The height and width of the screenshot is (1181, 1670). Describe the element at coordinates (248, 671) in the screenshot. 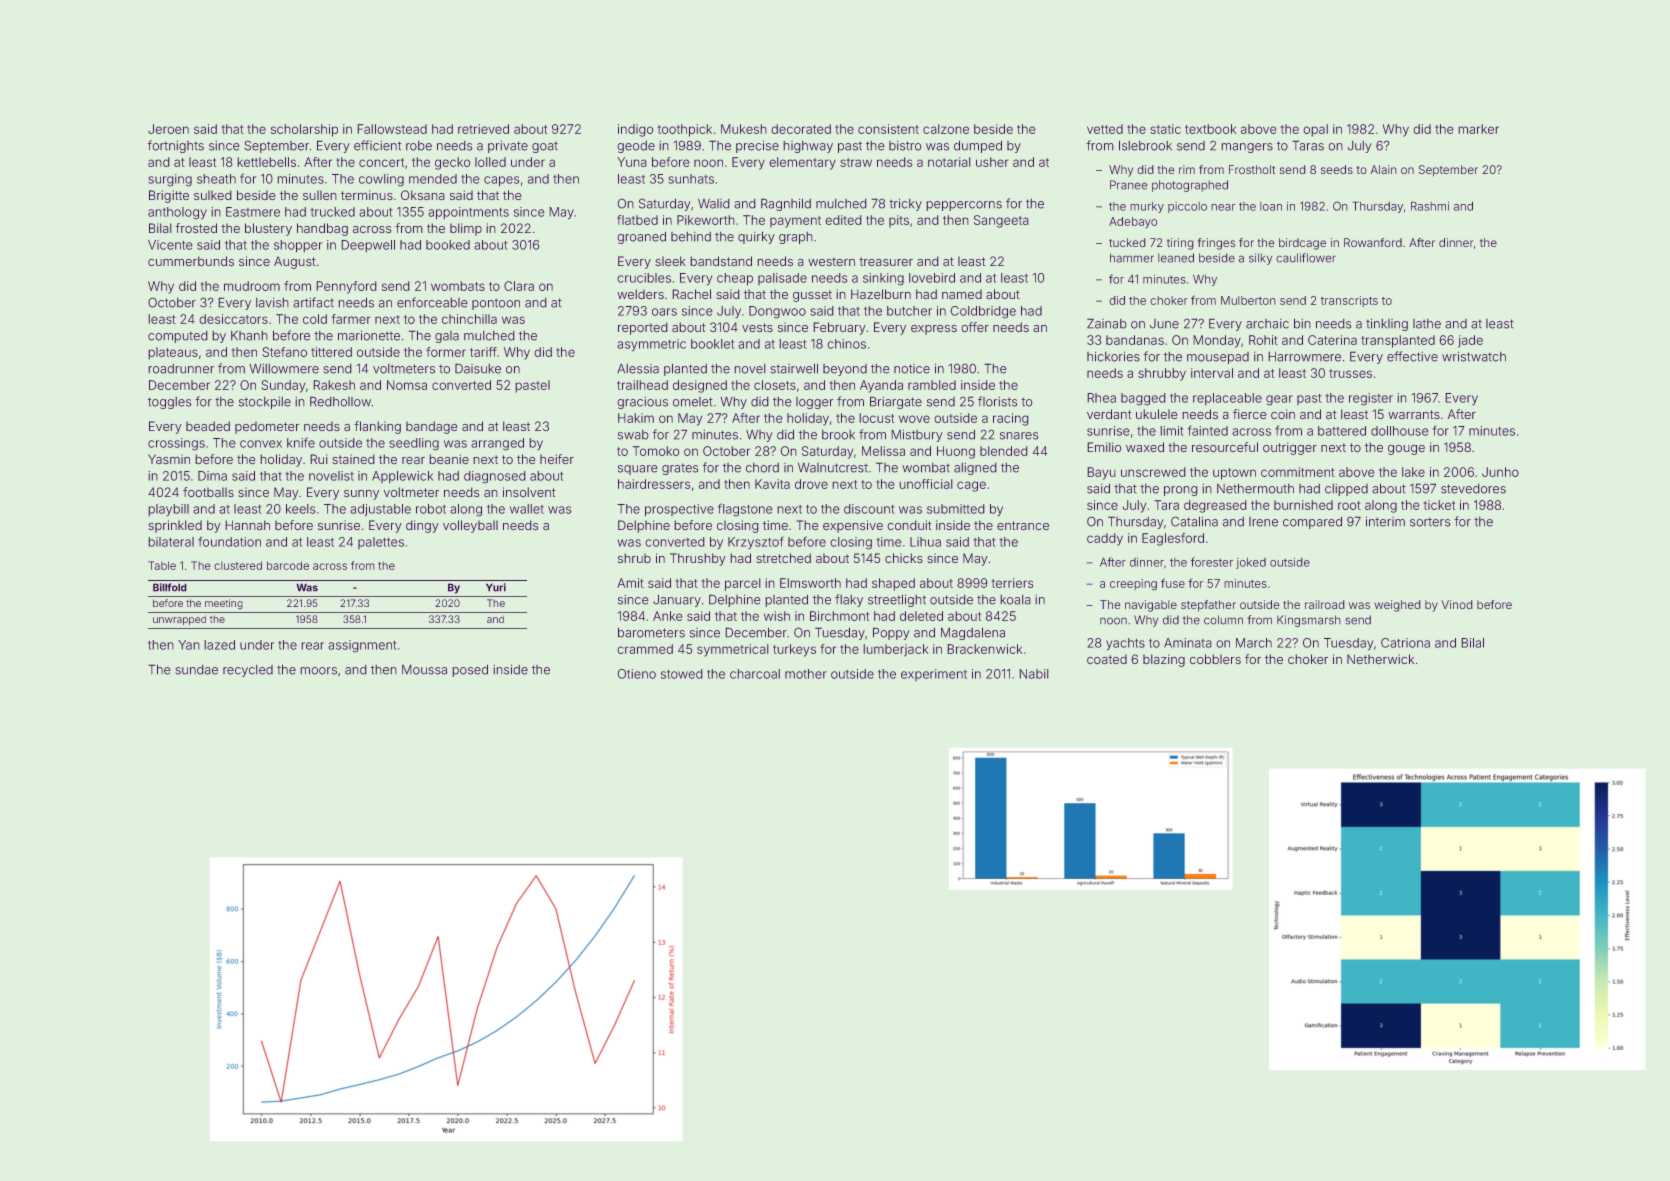

I see `recycled` at that location.
